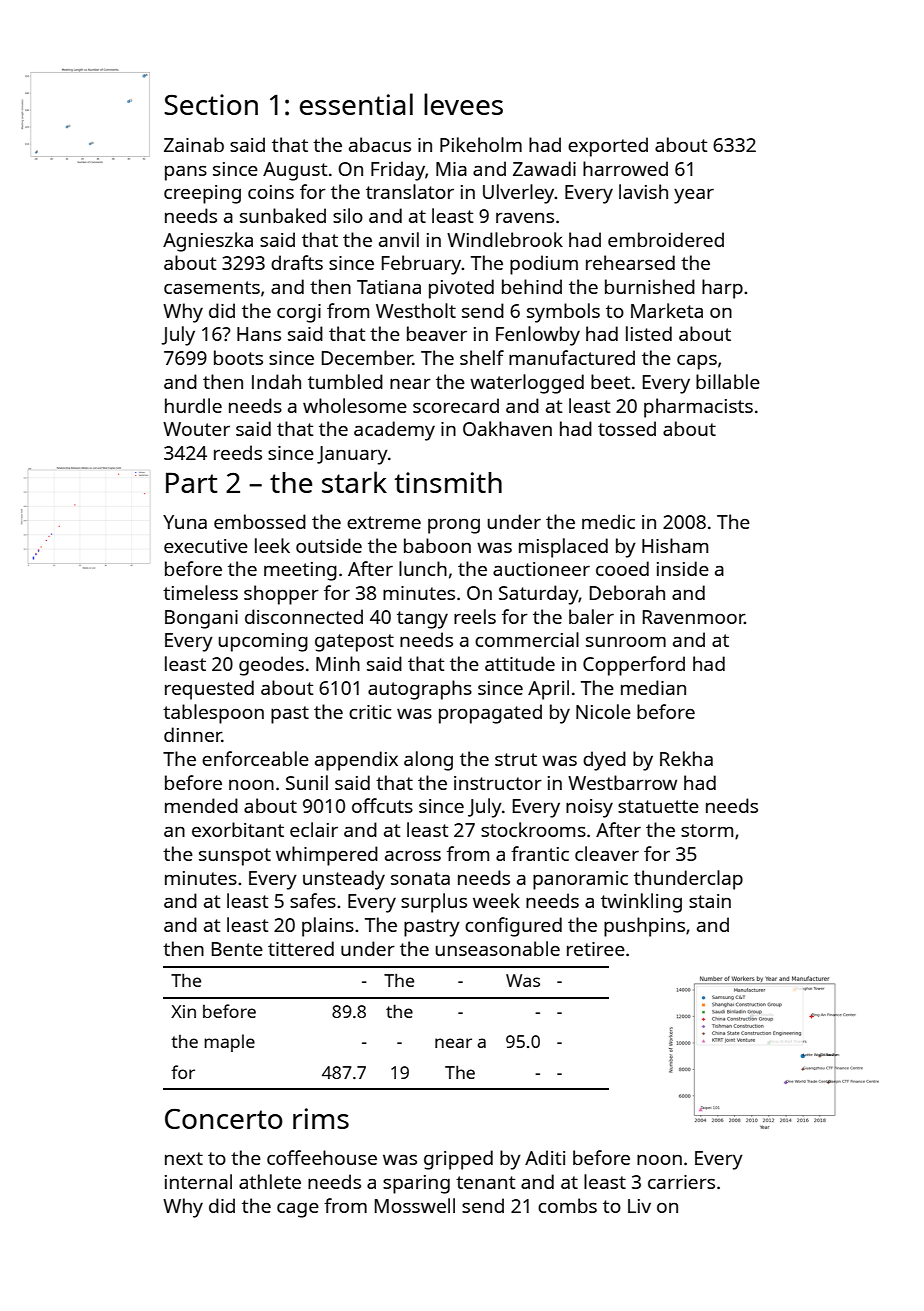 This document has width=924, height=1311. I want to click on stark, so click(354, 482).
